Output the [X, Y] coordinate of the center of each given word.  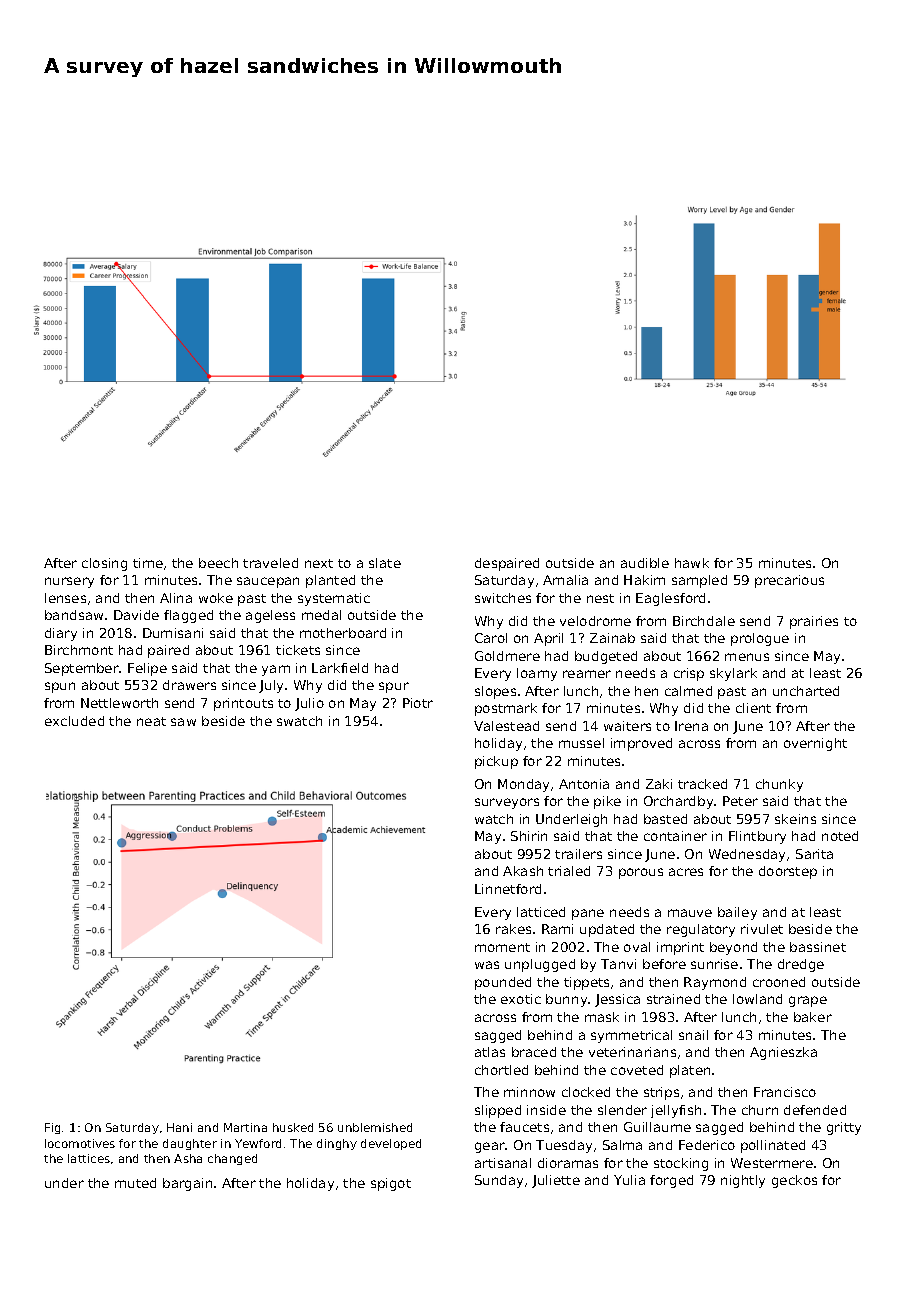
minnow [529, 1092]
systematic [334, 599]
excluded [74, 721]
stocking [681, 1164]
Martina [245, 1127]
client [753, 708]
